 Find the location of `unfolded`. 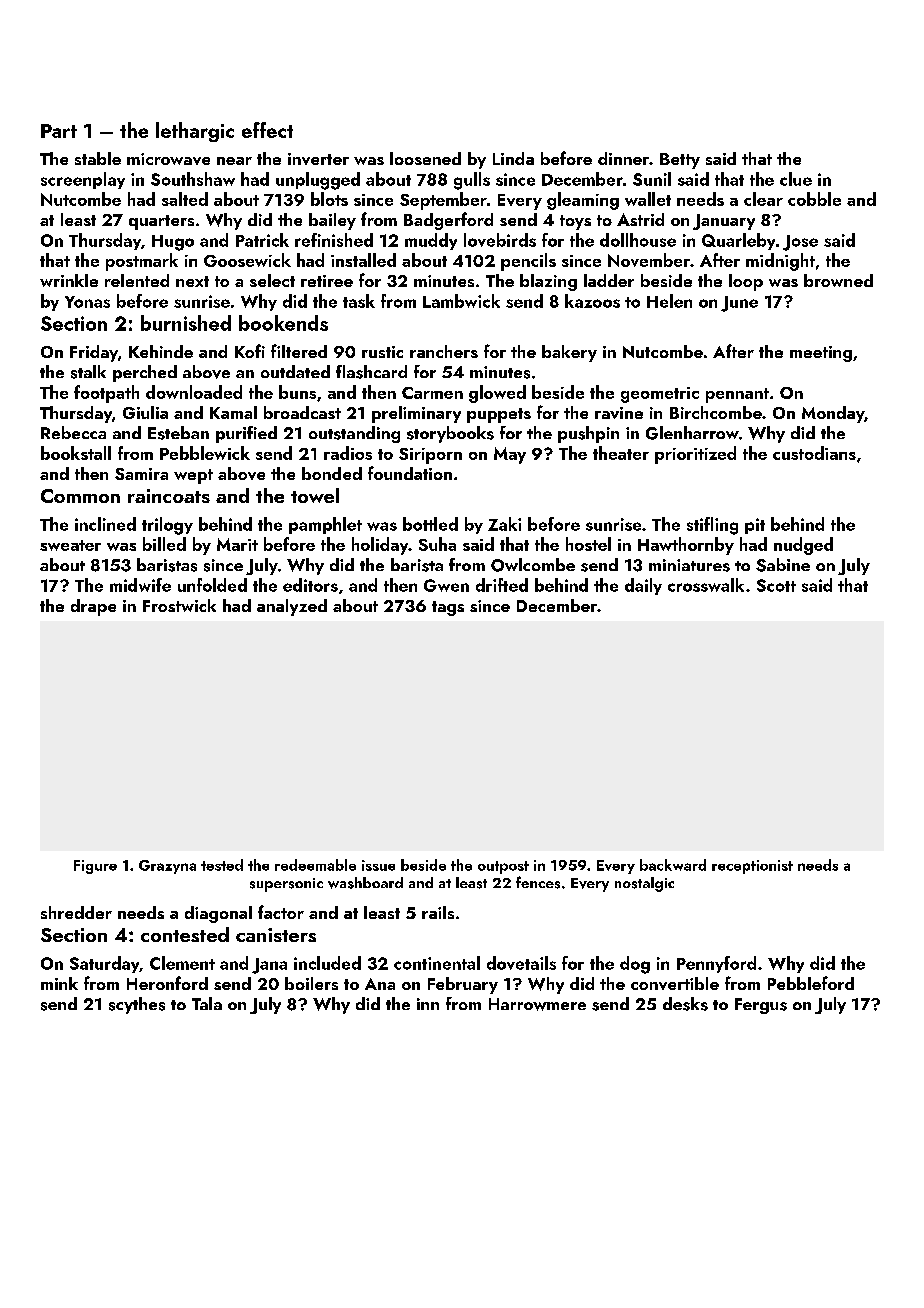

unfolded is located at coordinates (212, 585).
